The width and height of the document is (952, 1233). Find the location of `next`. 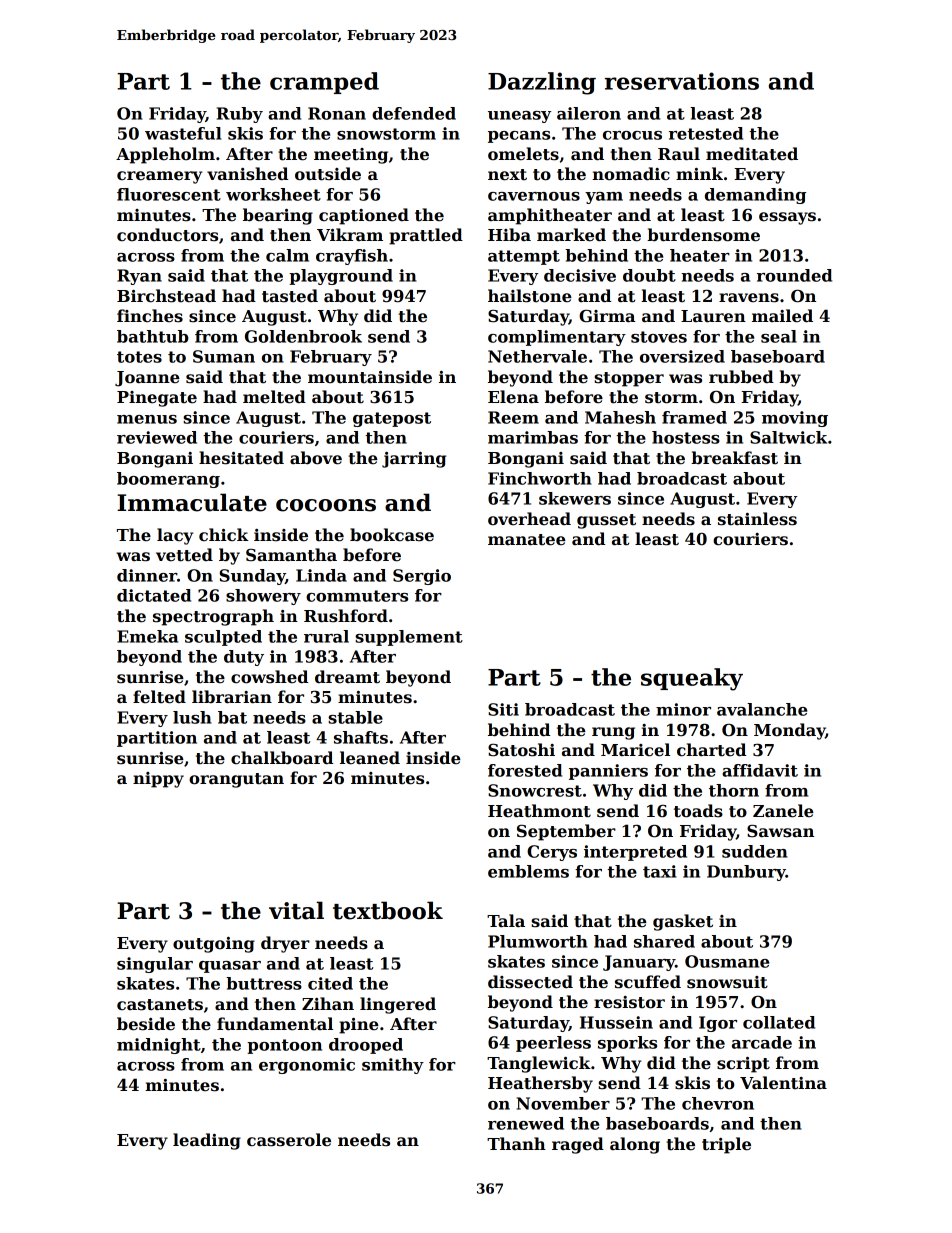

next is located at coordinates (507, 175).
